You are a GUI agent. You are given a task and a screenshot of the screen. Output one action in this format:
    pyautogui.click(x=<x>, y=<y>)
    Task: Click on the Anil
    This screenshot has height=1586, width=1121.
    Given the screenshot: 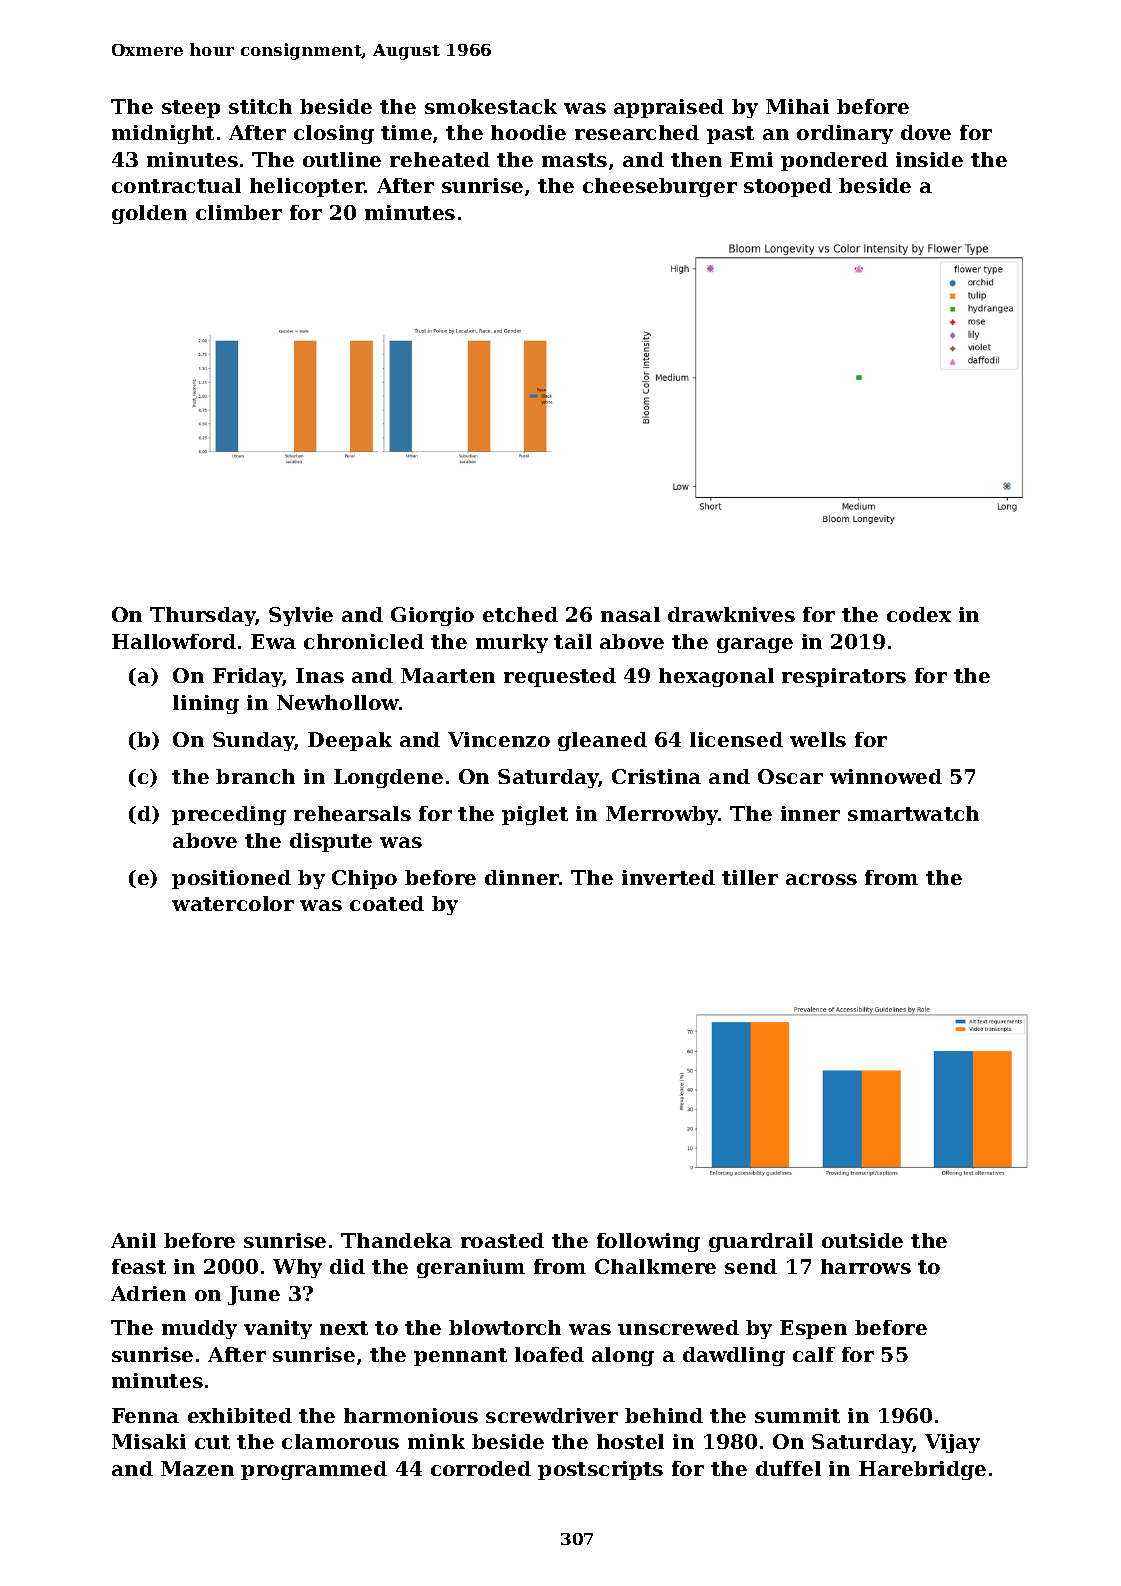 What is the action you would take?
    pyautogui.click(x=133, y=1240)
